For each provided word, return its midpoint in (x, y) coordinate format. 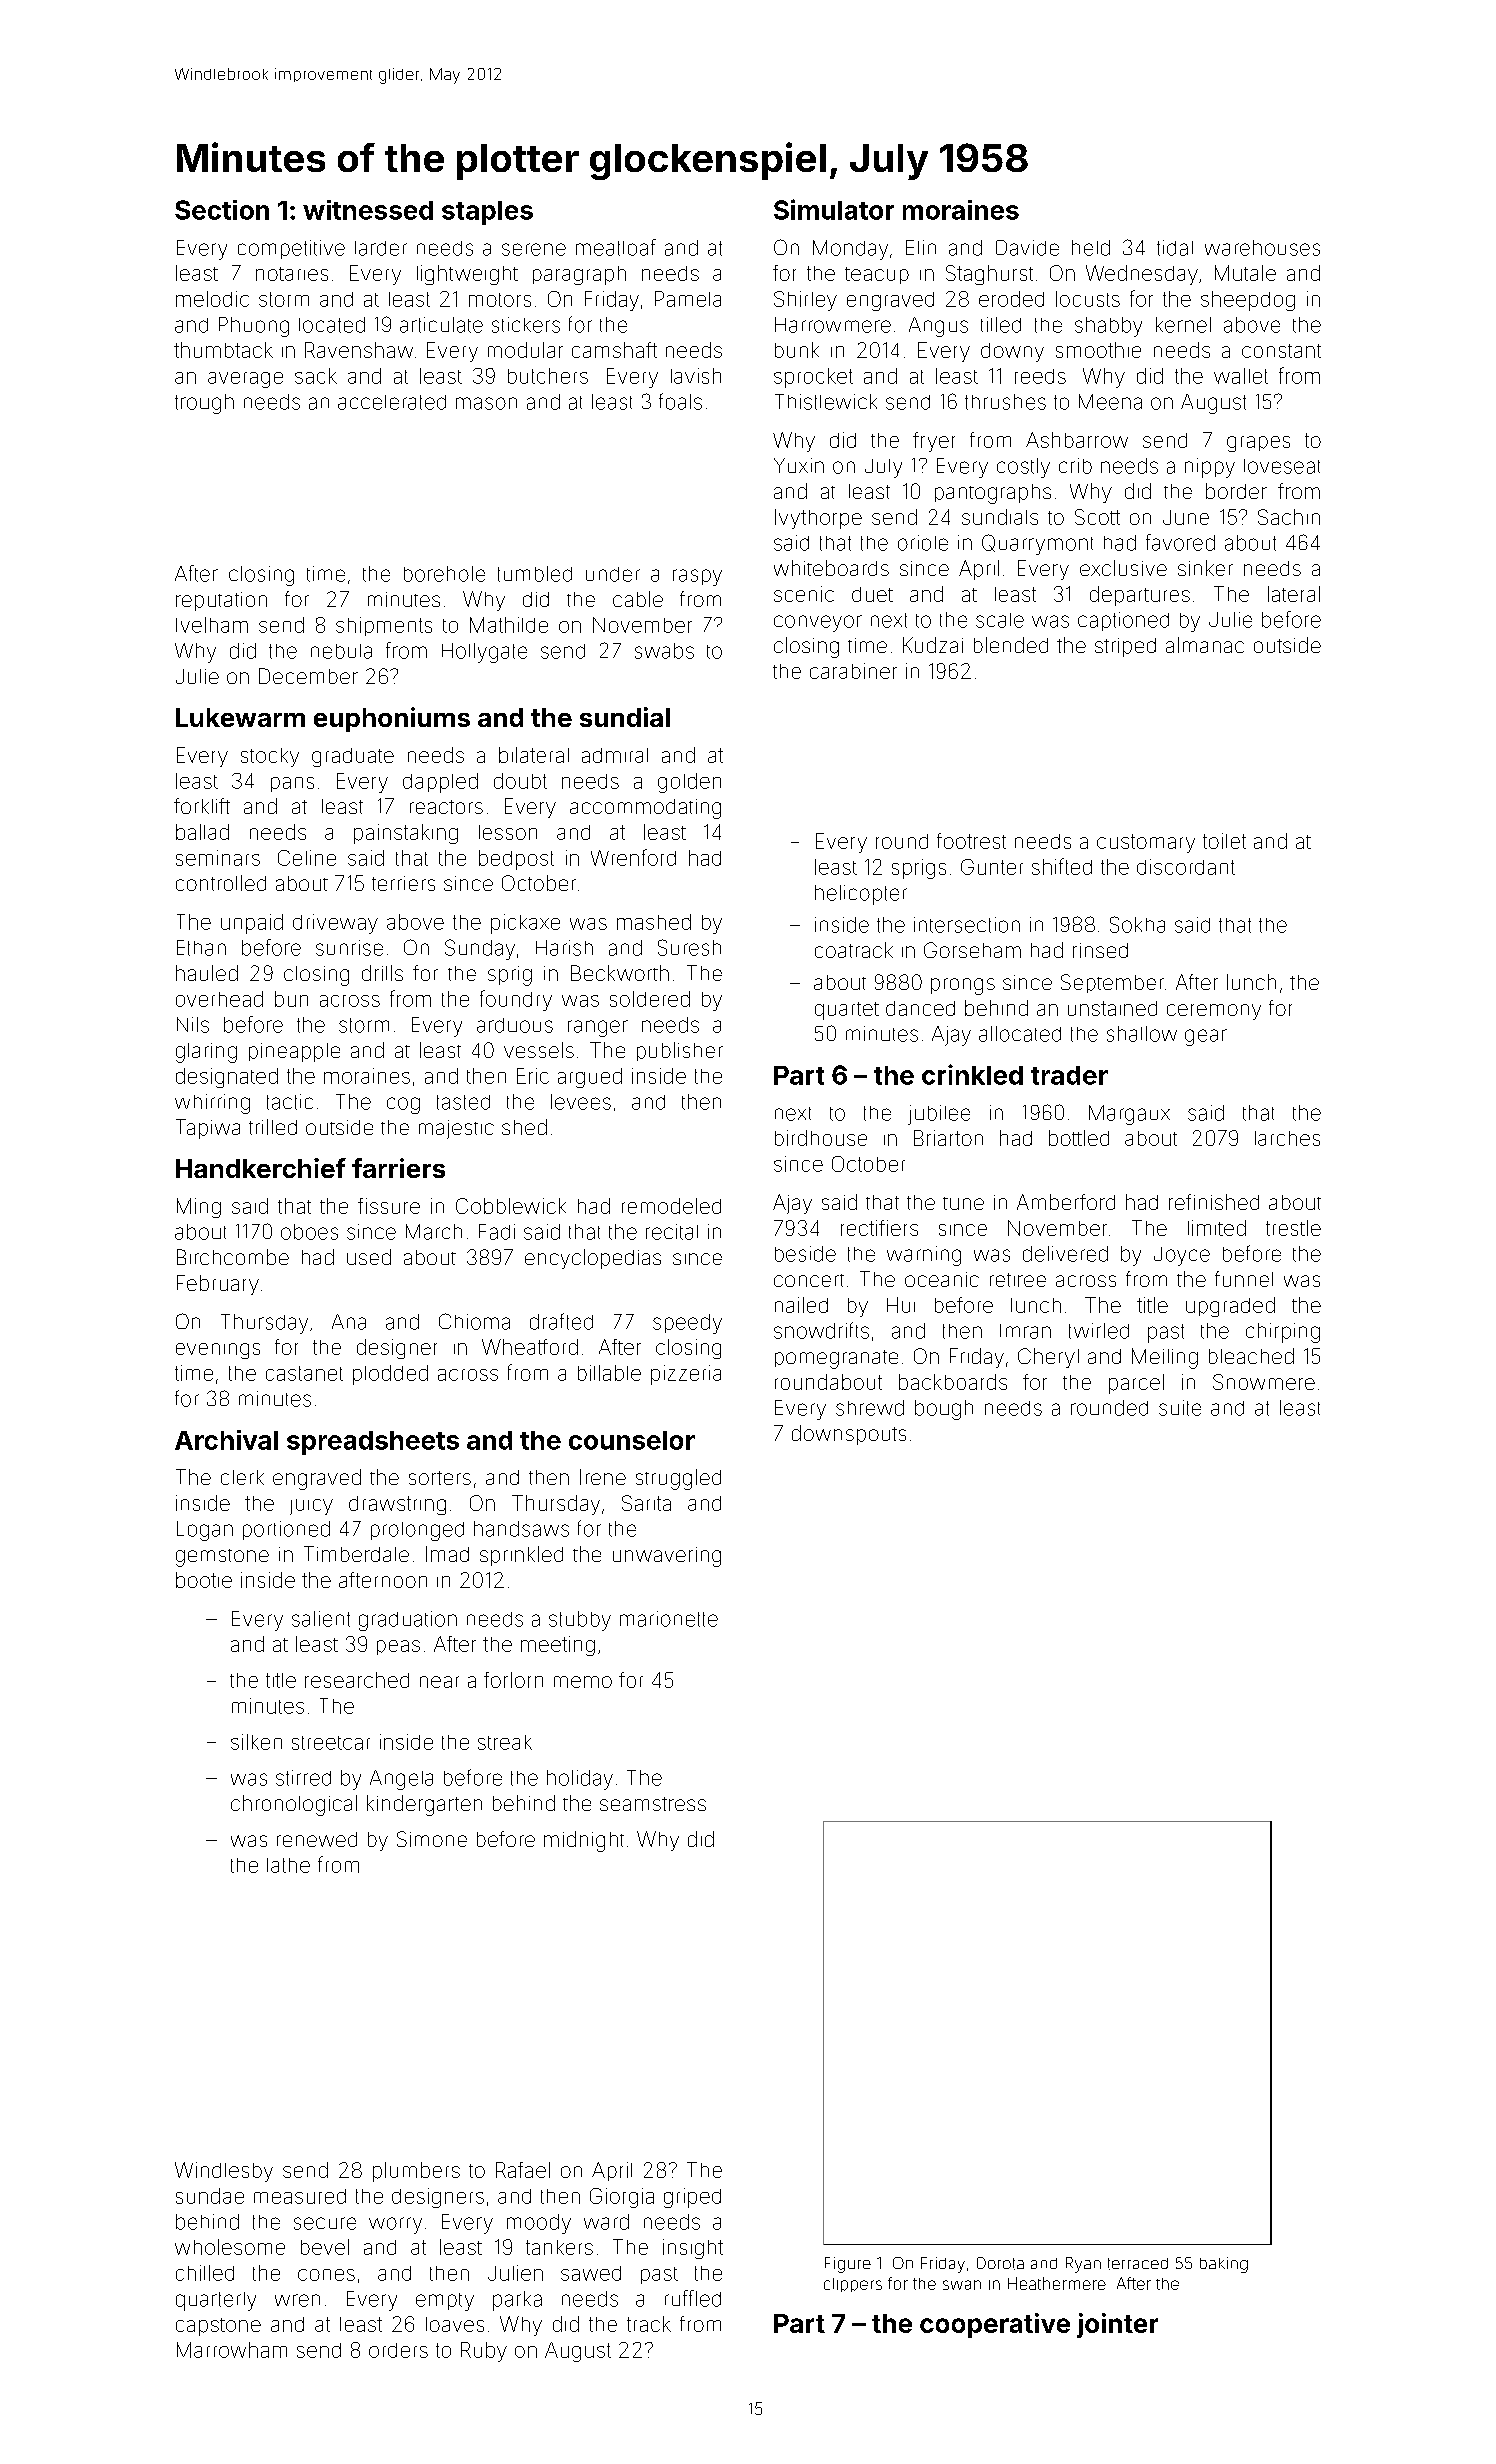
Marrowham (232, 2350)
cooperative (995, 2325)
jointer (1117, 2325)
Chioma (474, 1321)
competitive (291, 249)
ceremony (1214, 1012)
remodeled (671, 1206)
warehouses (1262, 248)
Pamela (688, 299)
